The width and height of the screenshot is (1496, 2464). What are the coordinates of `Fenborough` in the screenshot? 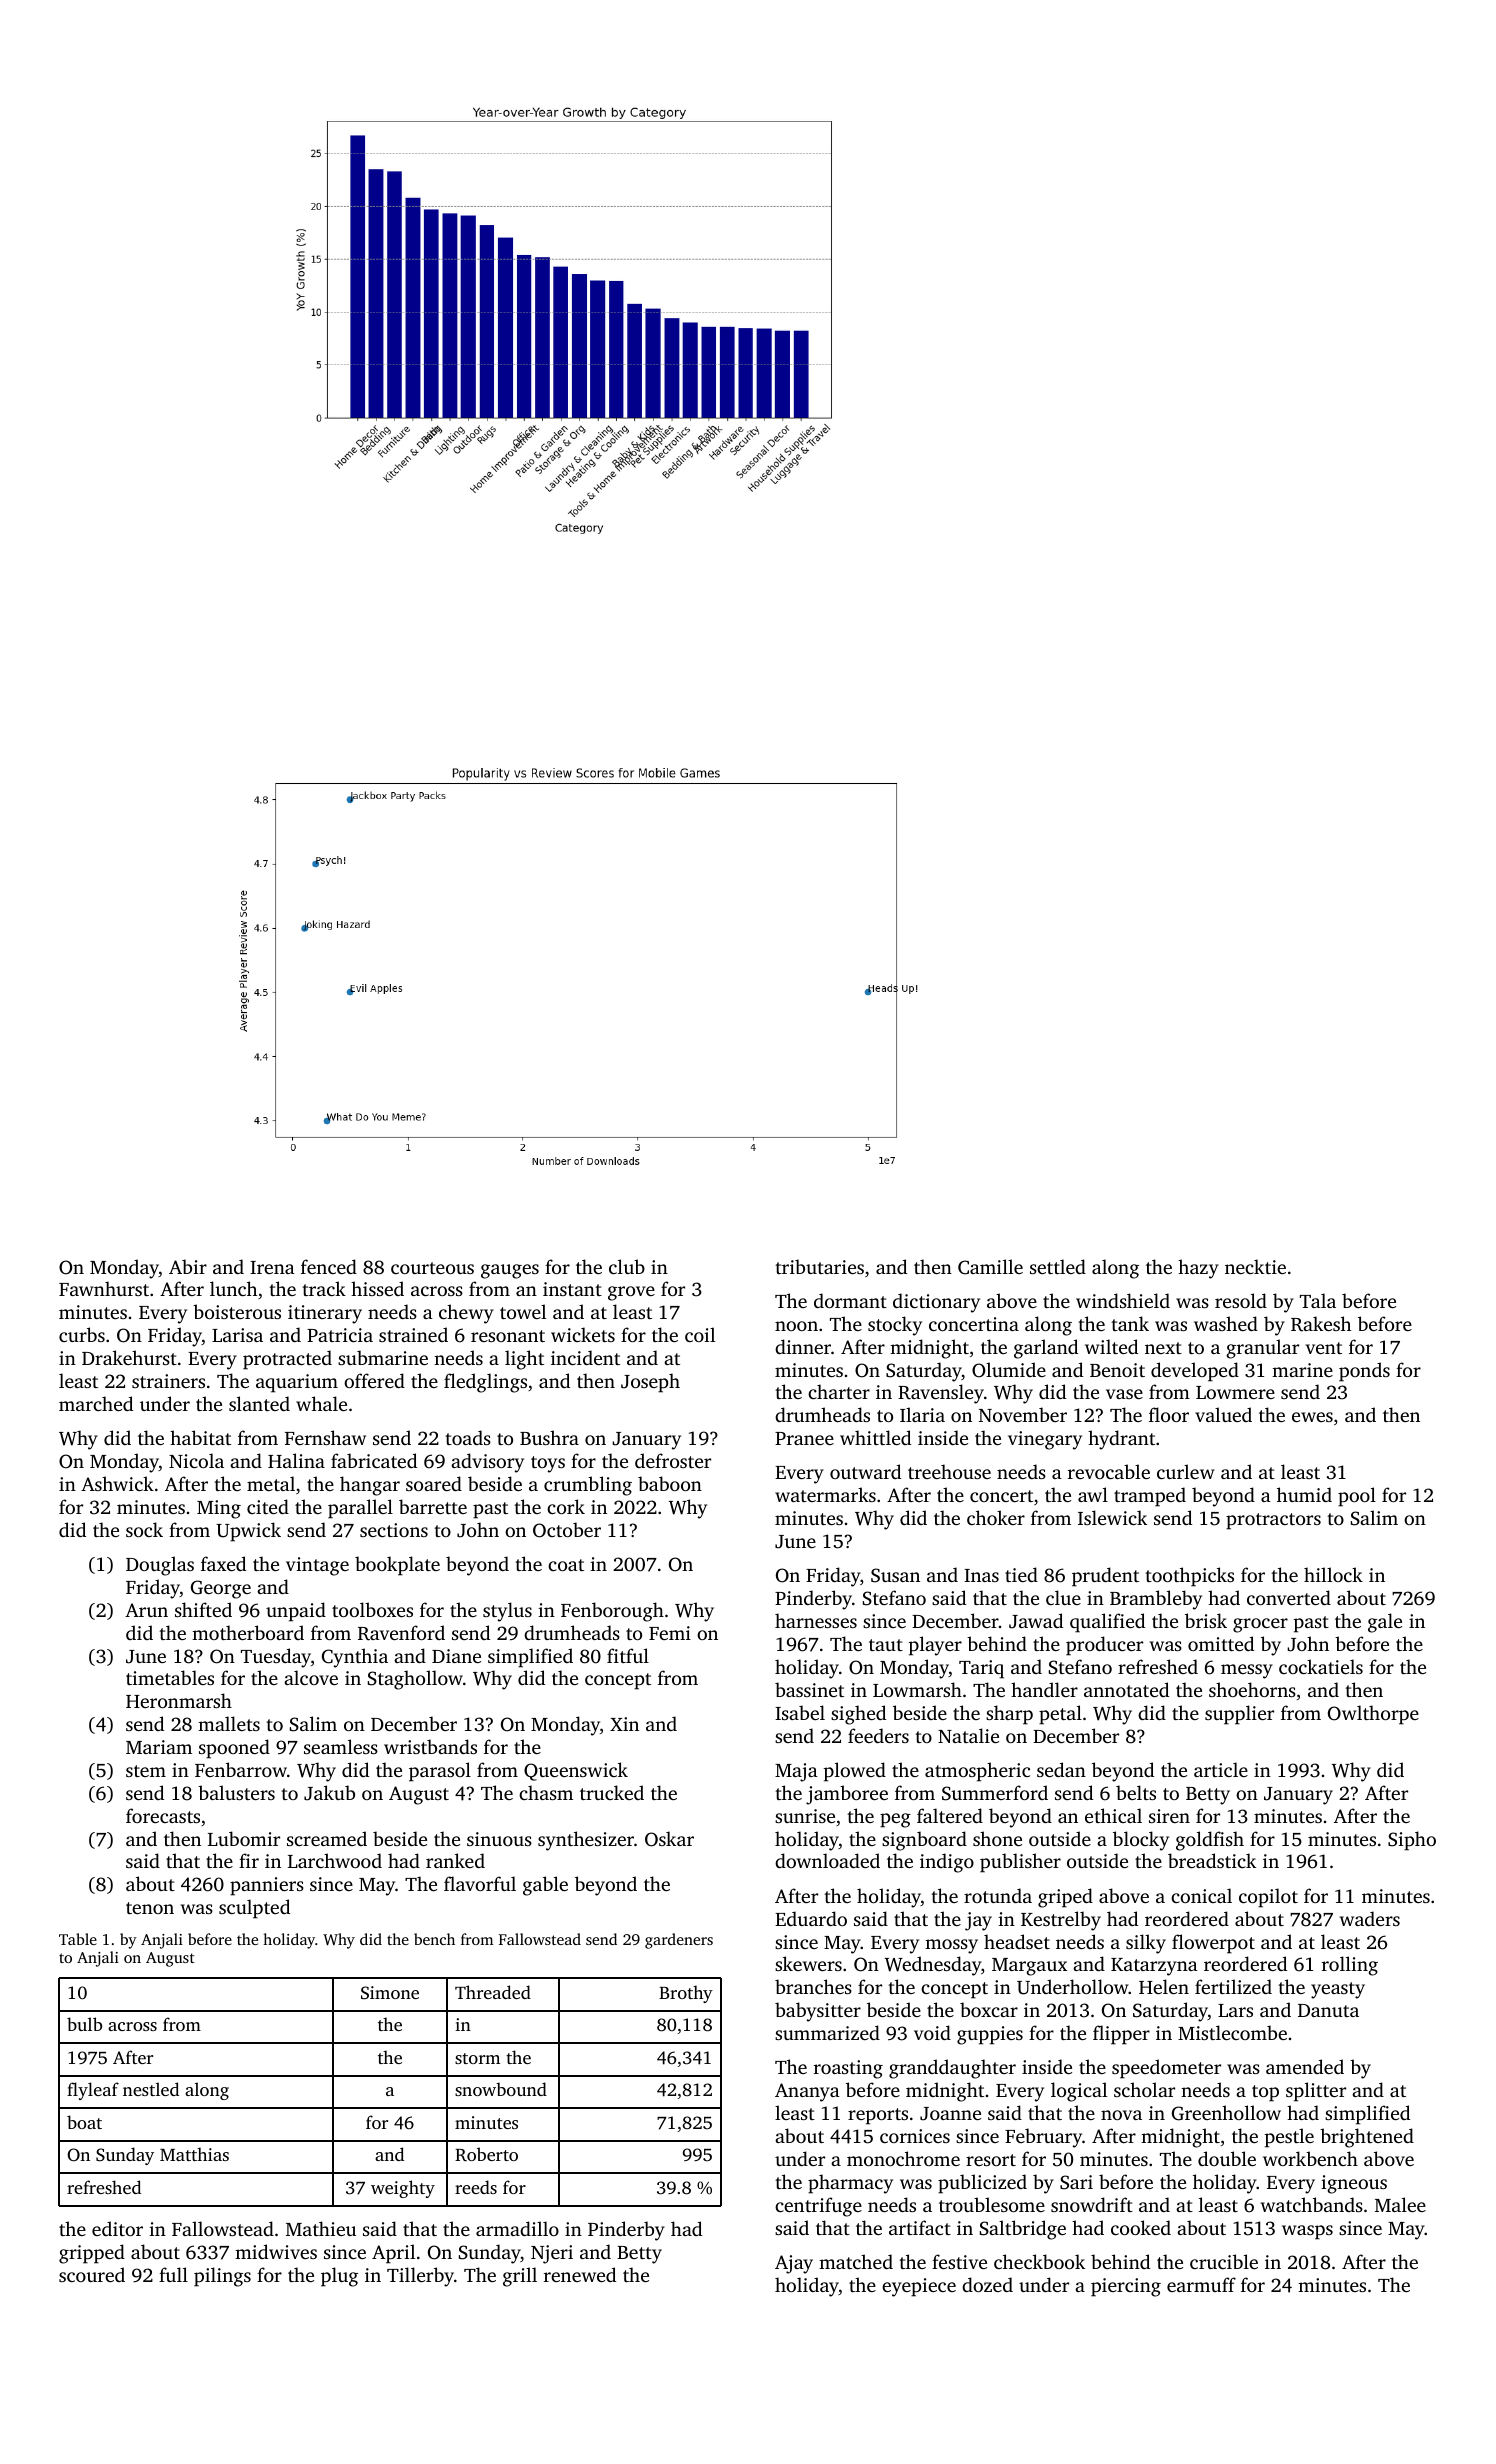 It's located at (612, 1612).
